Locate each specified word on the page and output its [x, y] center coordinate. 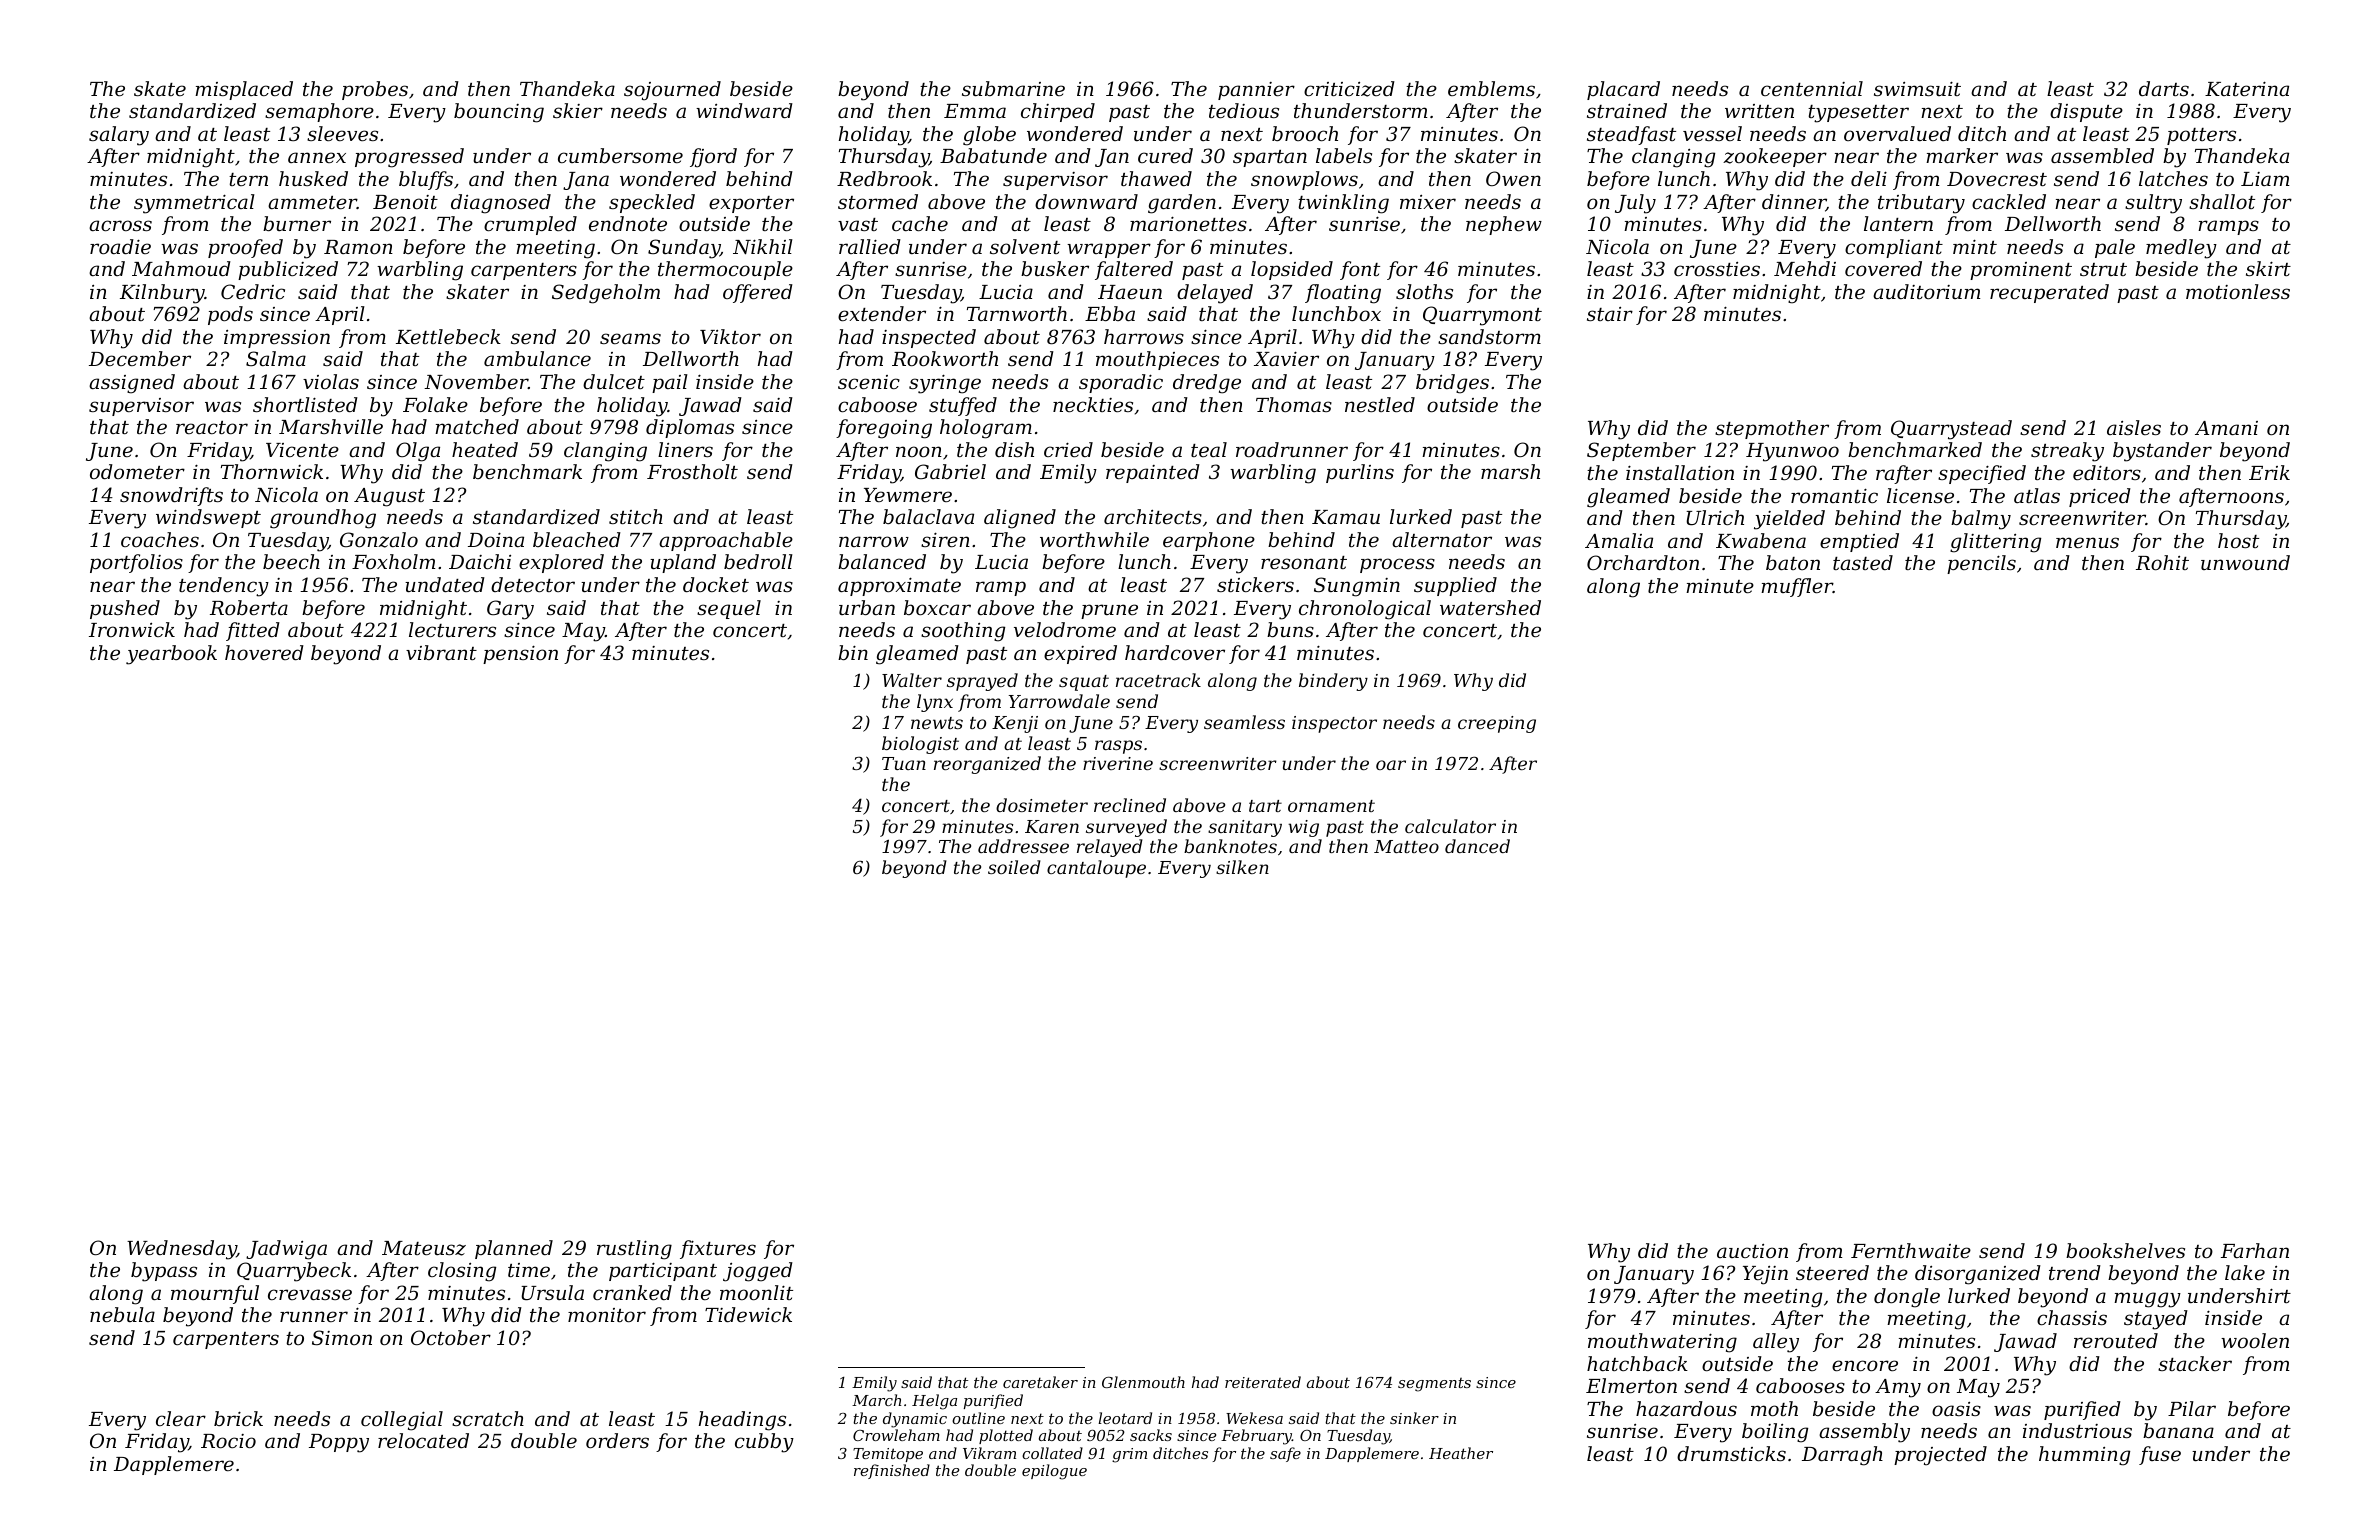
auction [1752, 1251]
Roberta [249, 607]
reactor [212, 427]
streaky [2067, 452]
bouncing [499, 113]
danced [1477, 846]
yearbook [171, 655]
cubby [764, 1443]
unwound [2245, 562]
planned [514, 1249]
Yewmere [908, 495]
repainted [1153, 473]
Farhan [2255, 1250]
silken [1242, 867]
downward [1086, 201]
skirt [2268, 268]
